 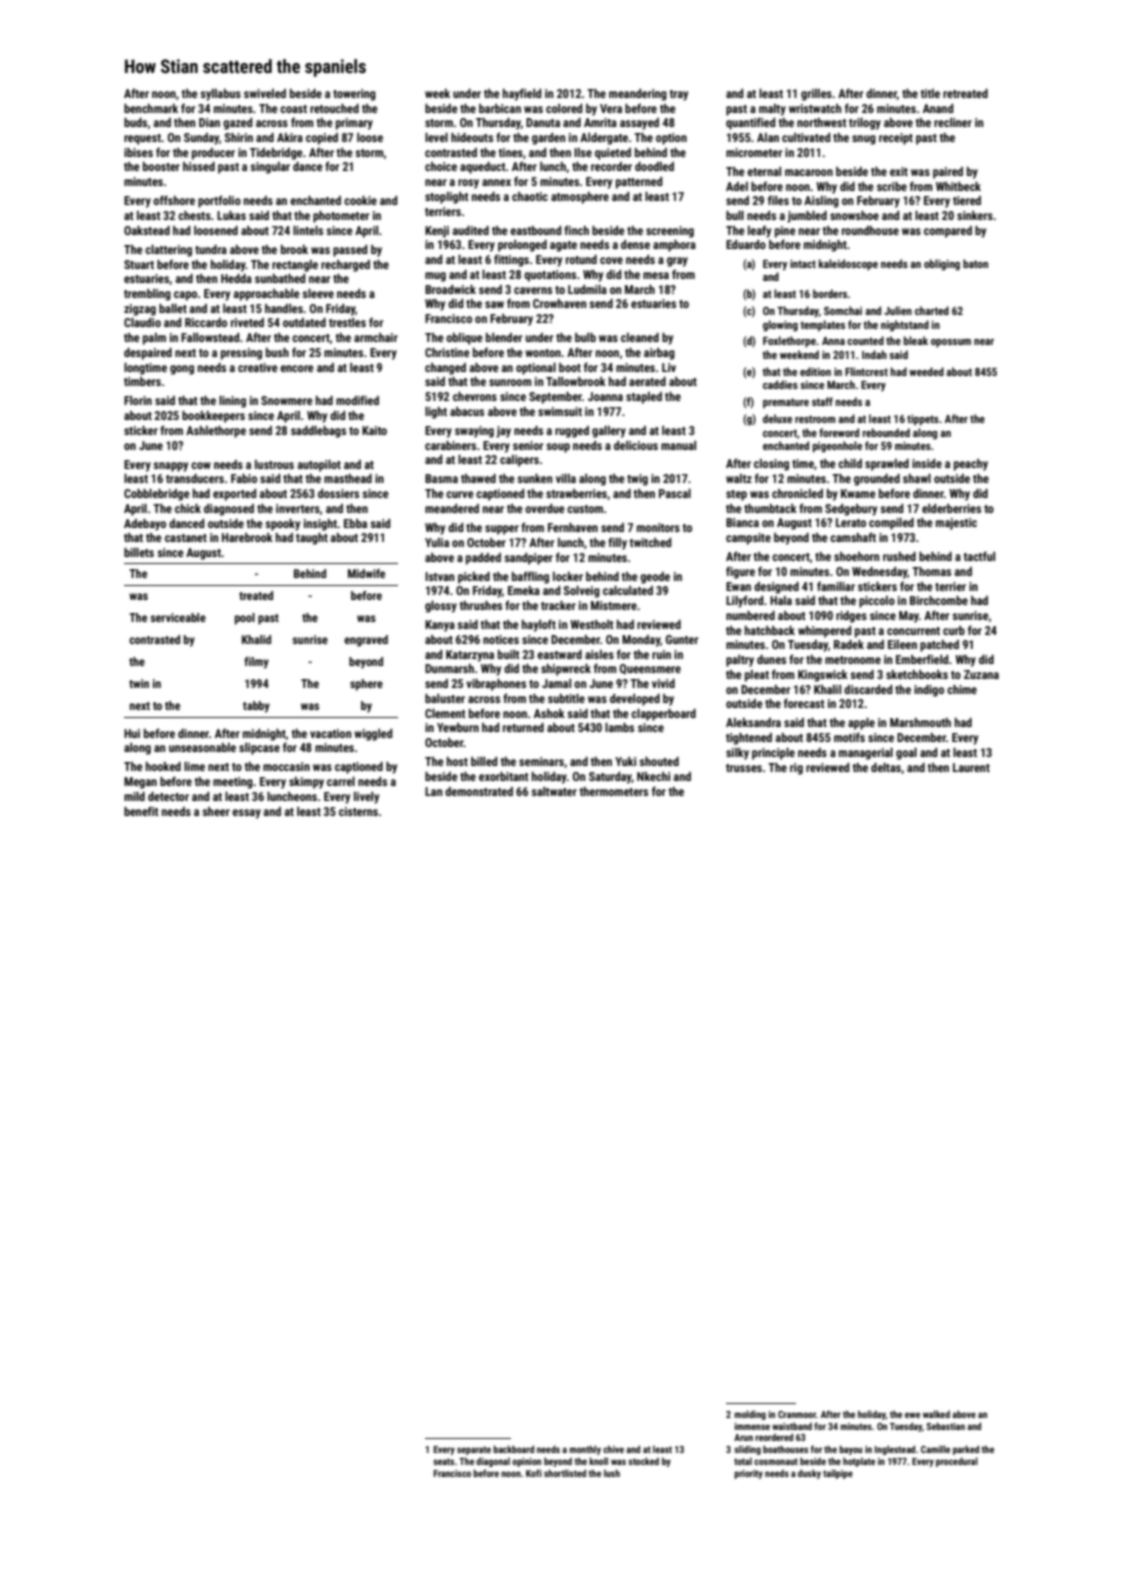 I want to click on separate, so click(x=474, y=1450).
